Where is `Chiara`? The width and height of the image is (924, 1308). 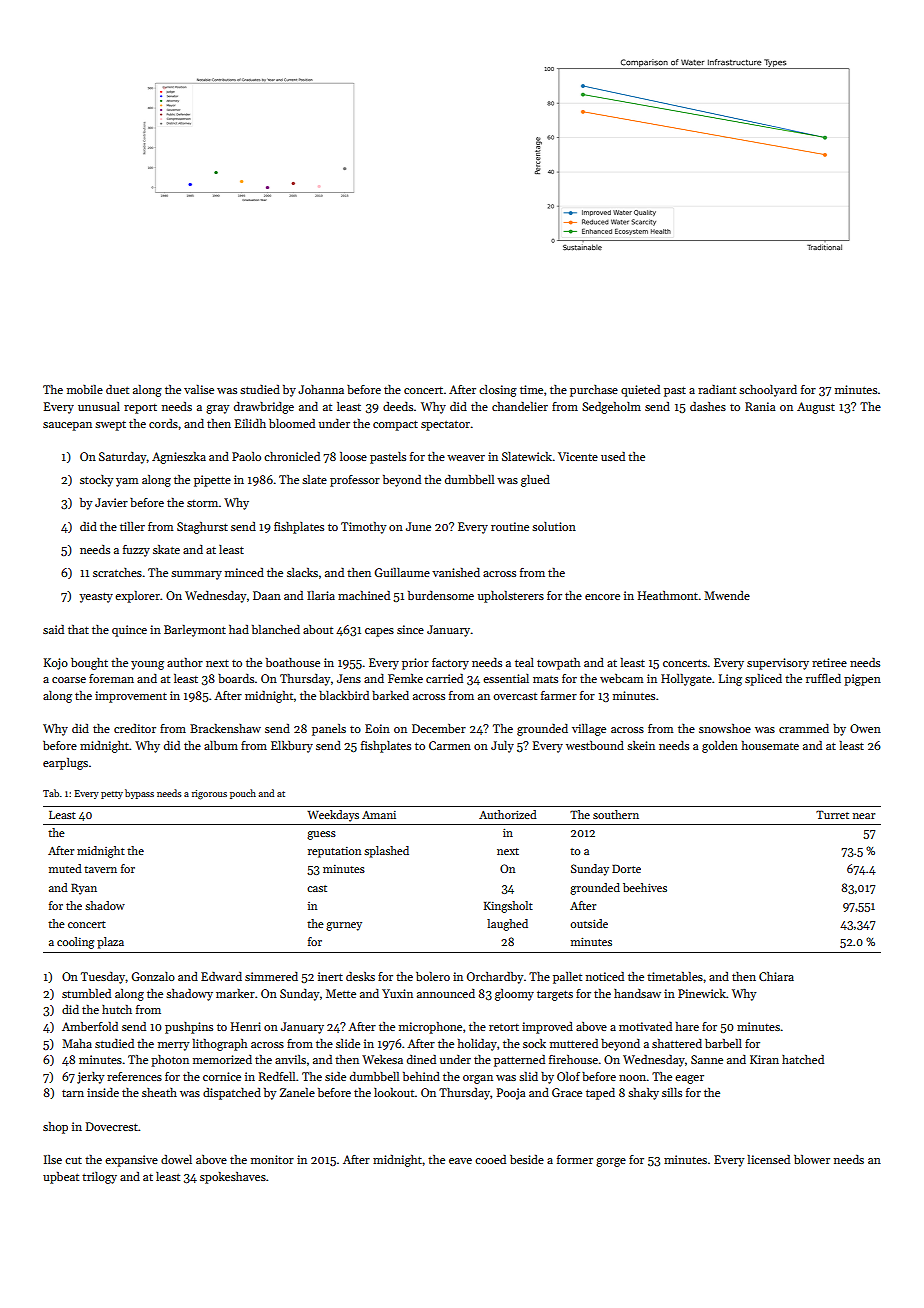 Chiara is located at coordinates (776, 976).
